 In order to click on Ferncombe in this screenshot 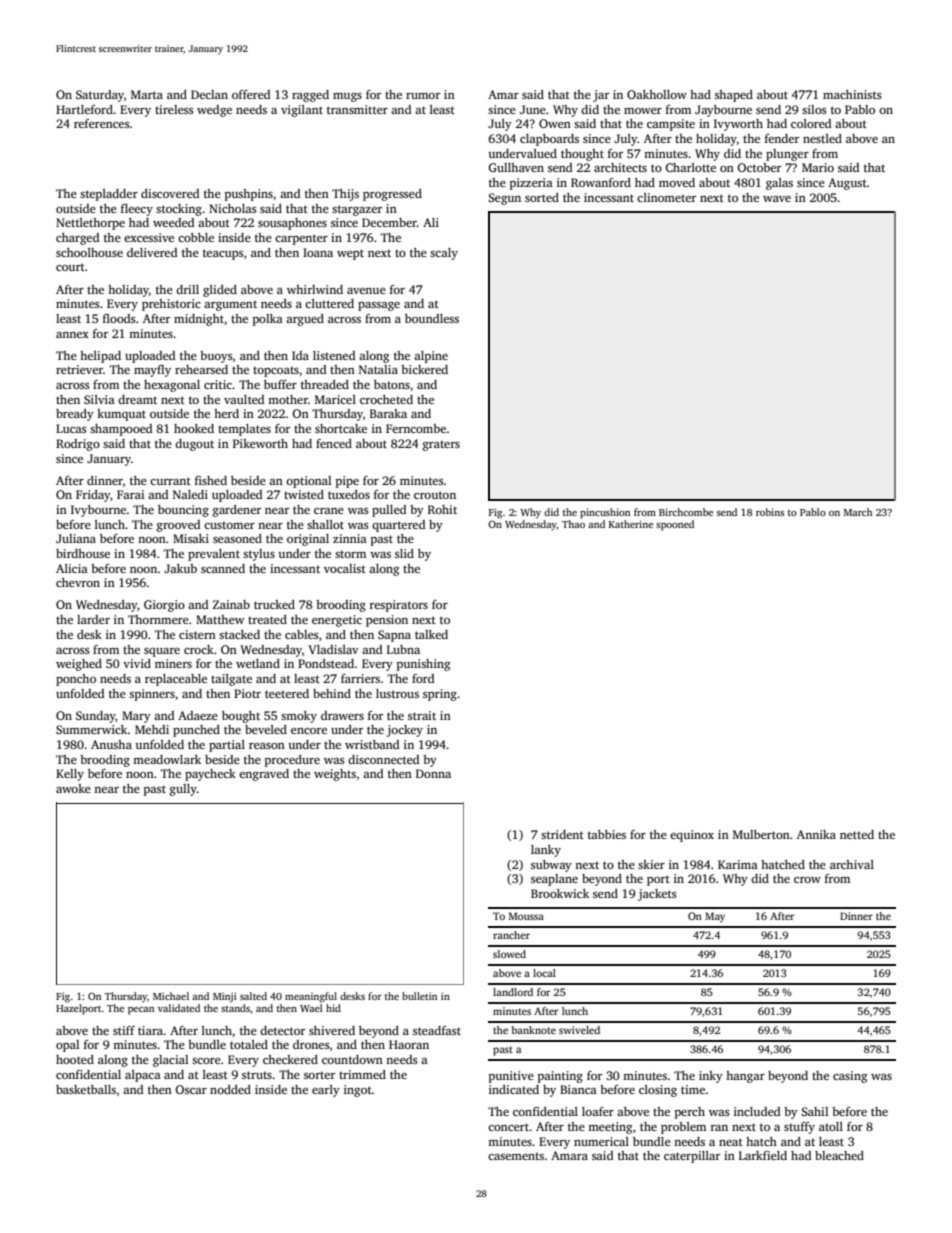, I will do `click(416, 428)`.
